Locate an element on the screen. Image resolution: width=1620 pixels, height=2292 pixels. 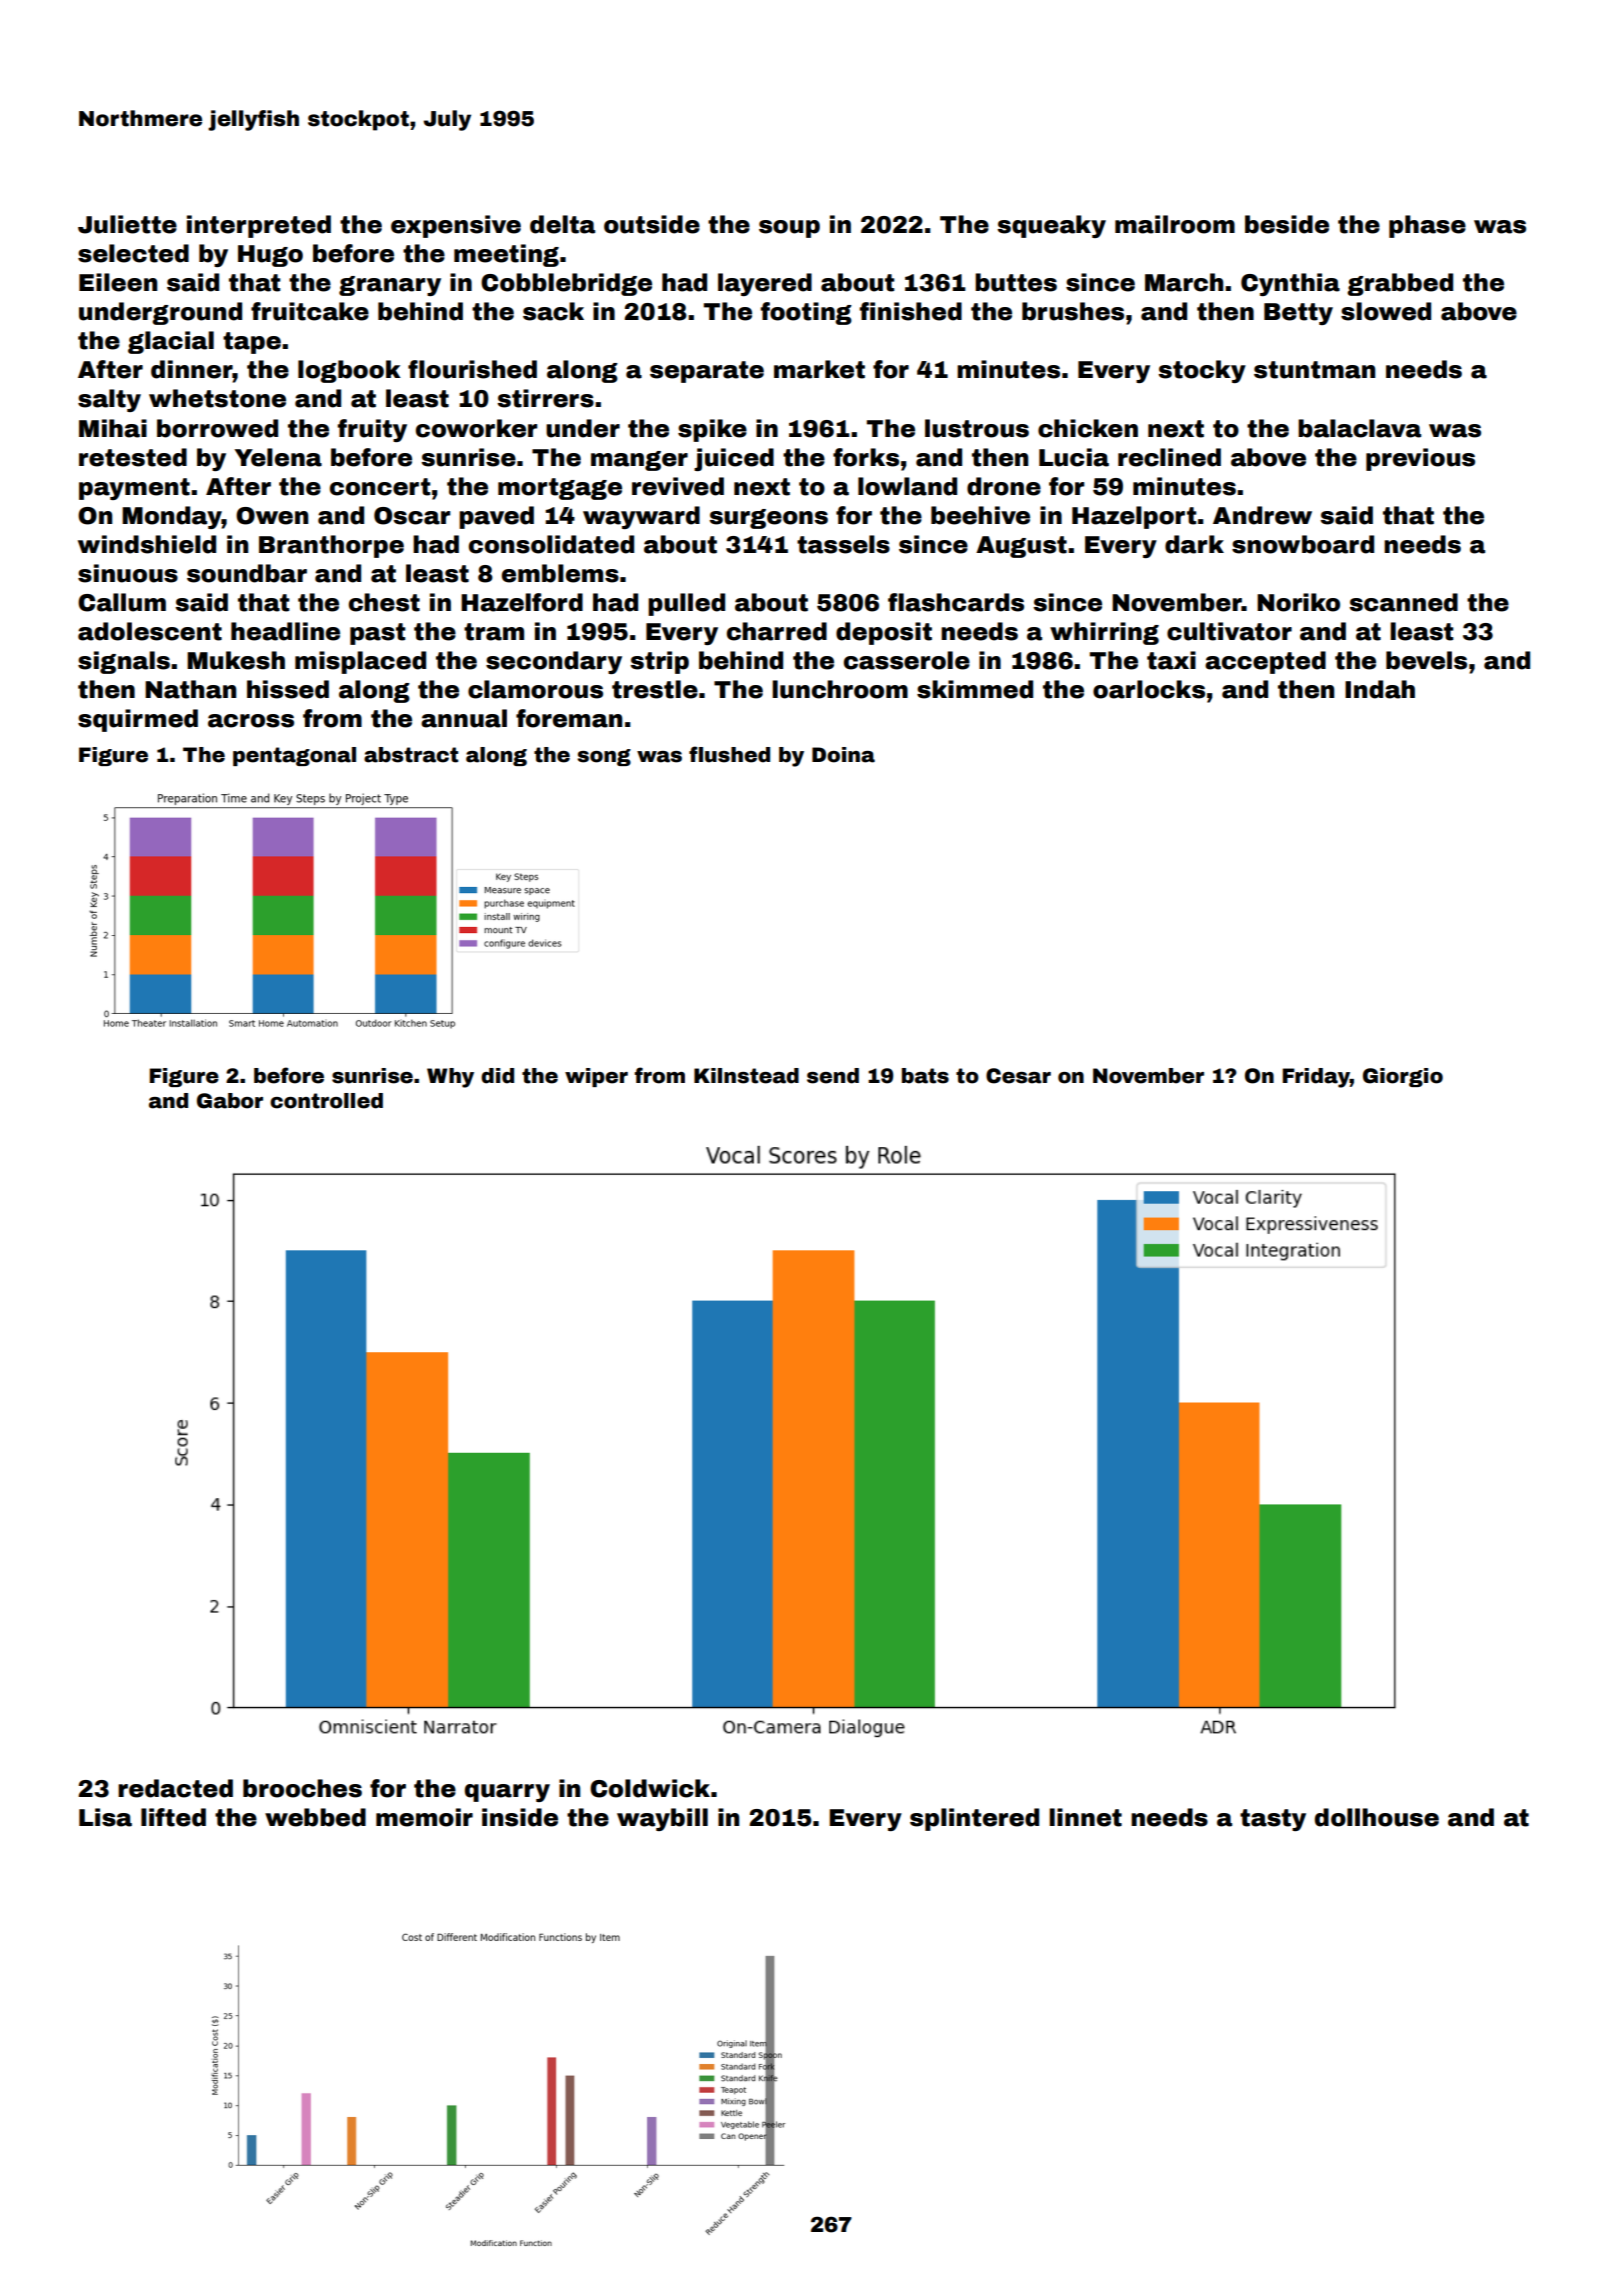
Cesar is located at coordinates (1018, 1076).
